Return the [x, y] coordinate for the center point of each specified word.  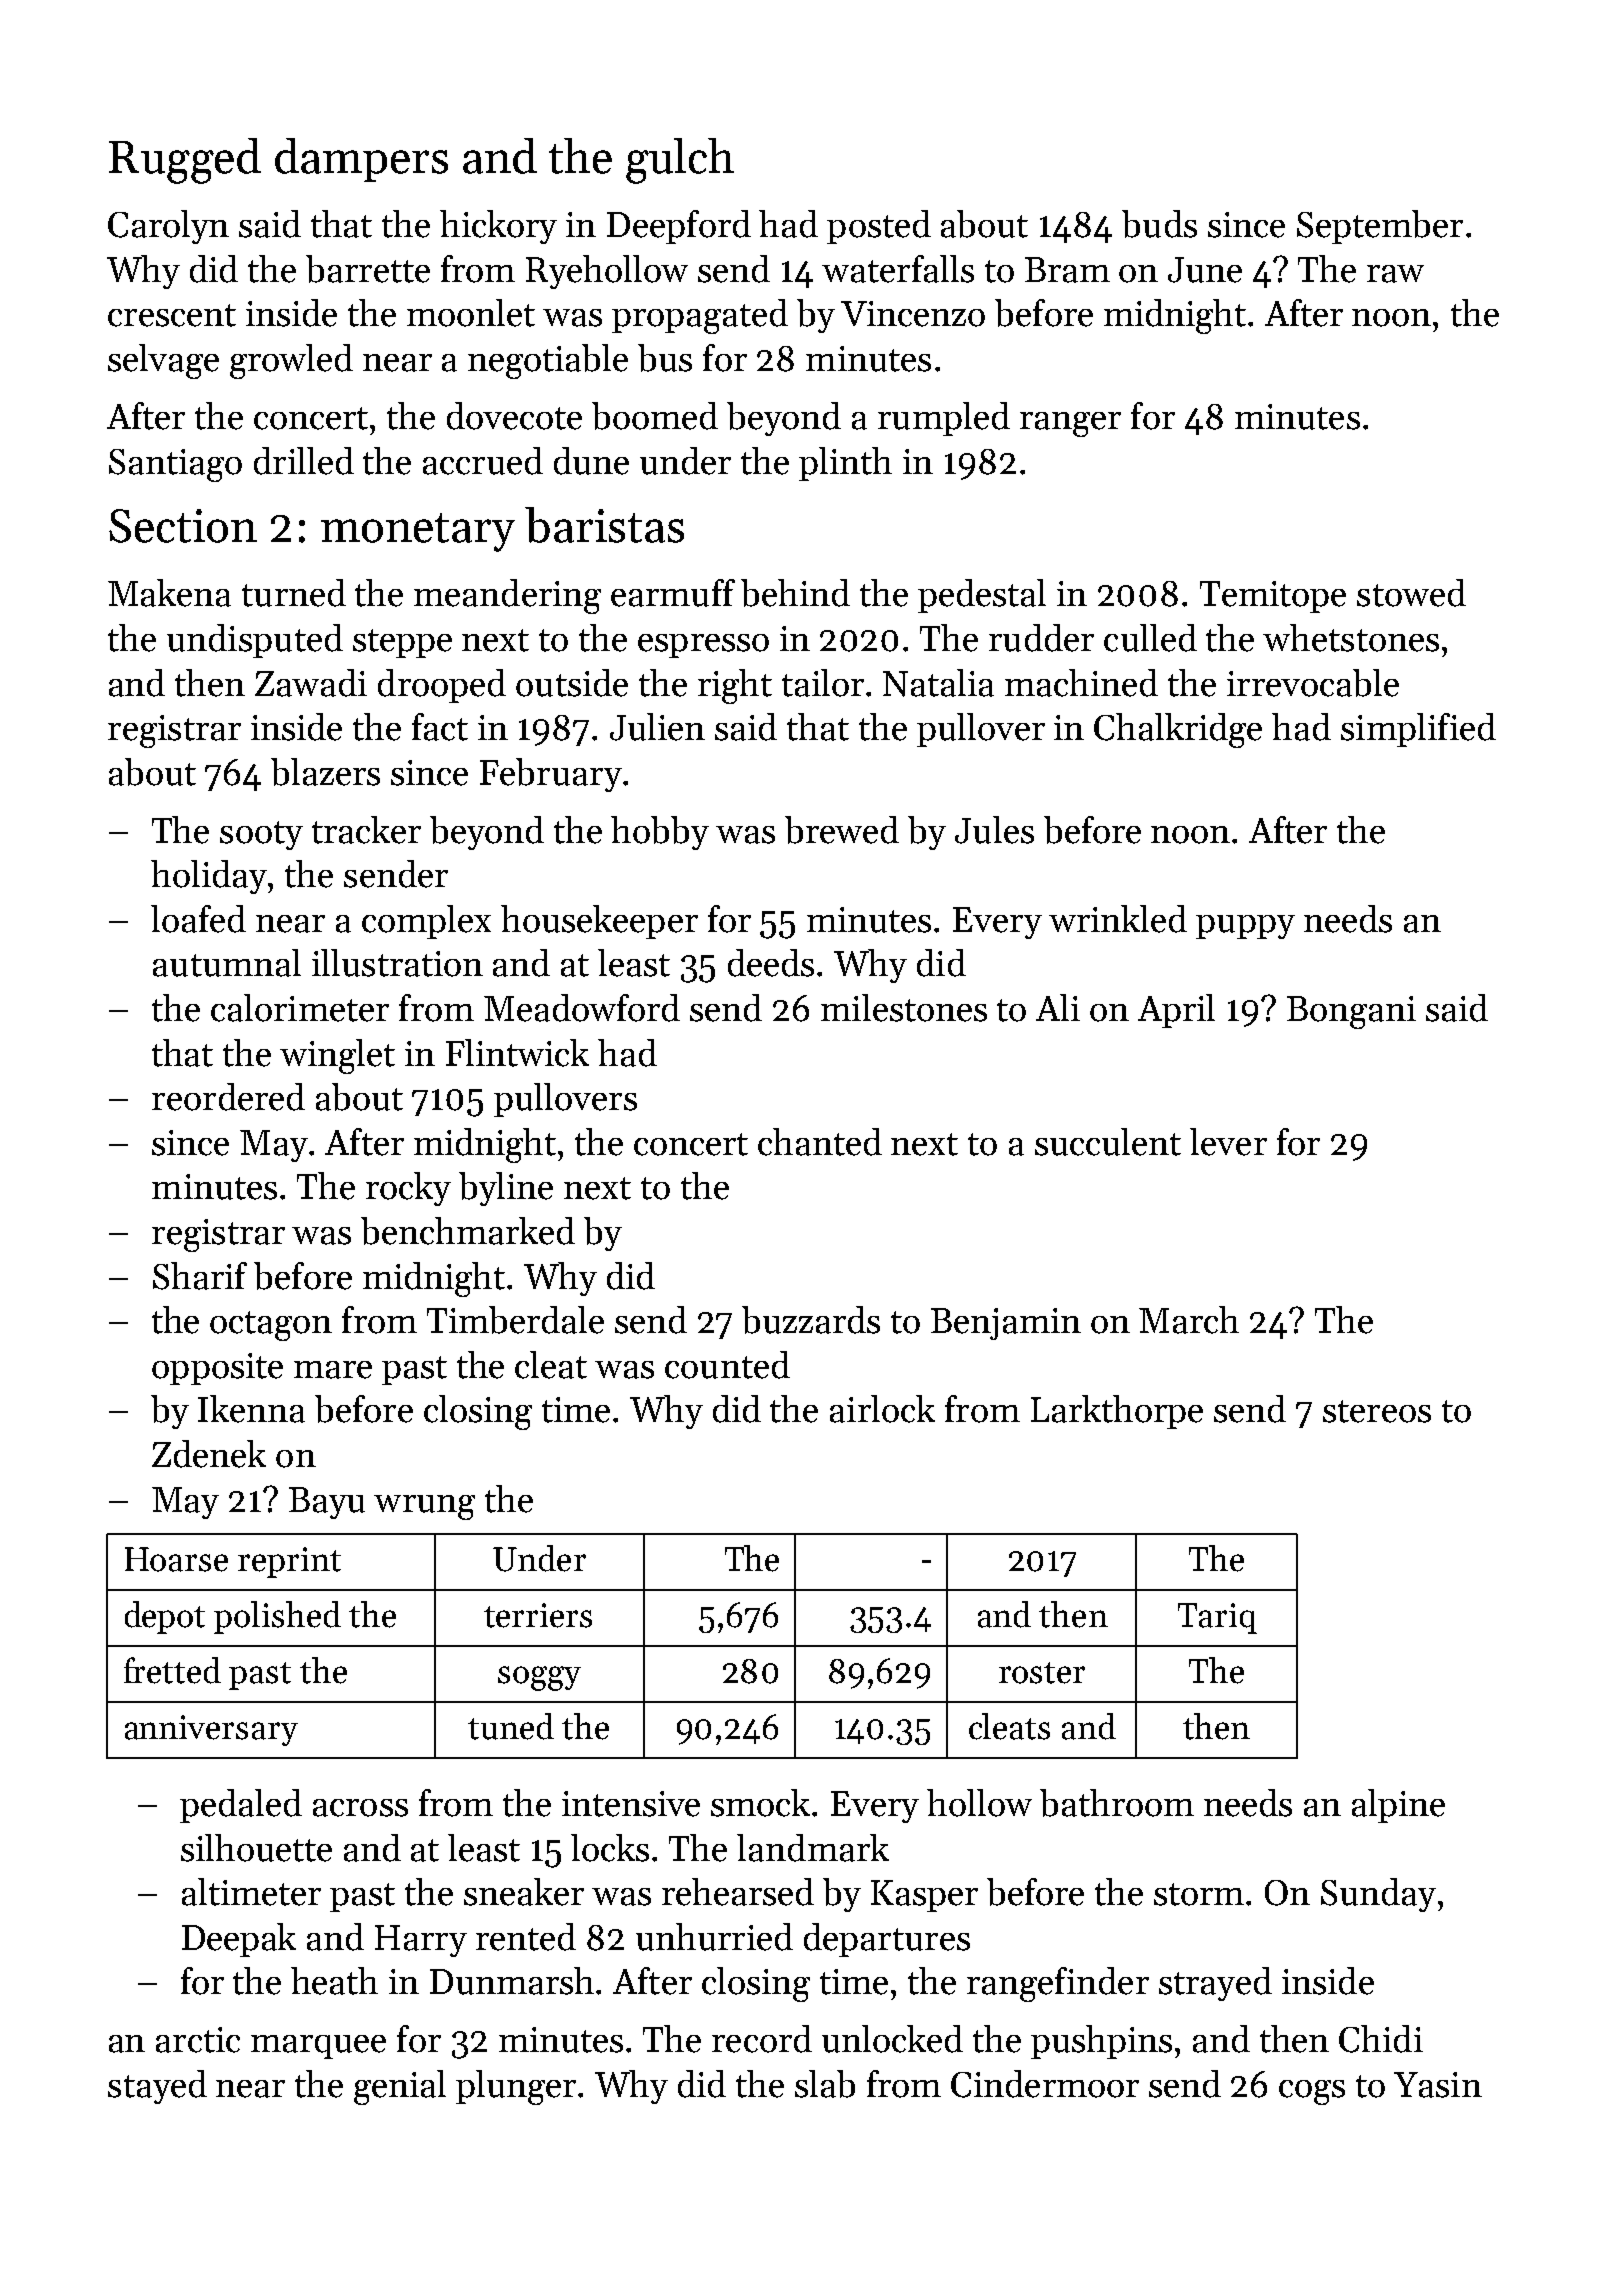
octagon [271, 1326]
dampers [361, 160]
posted [879, 227]
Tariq [1217, 1618]
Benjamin [1006, 1324]
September [1380, 227]
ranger [1070, 424]
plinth [845, 464]
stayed [157, 2087]
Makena [169, 593]
